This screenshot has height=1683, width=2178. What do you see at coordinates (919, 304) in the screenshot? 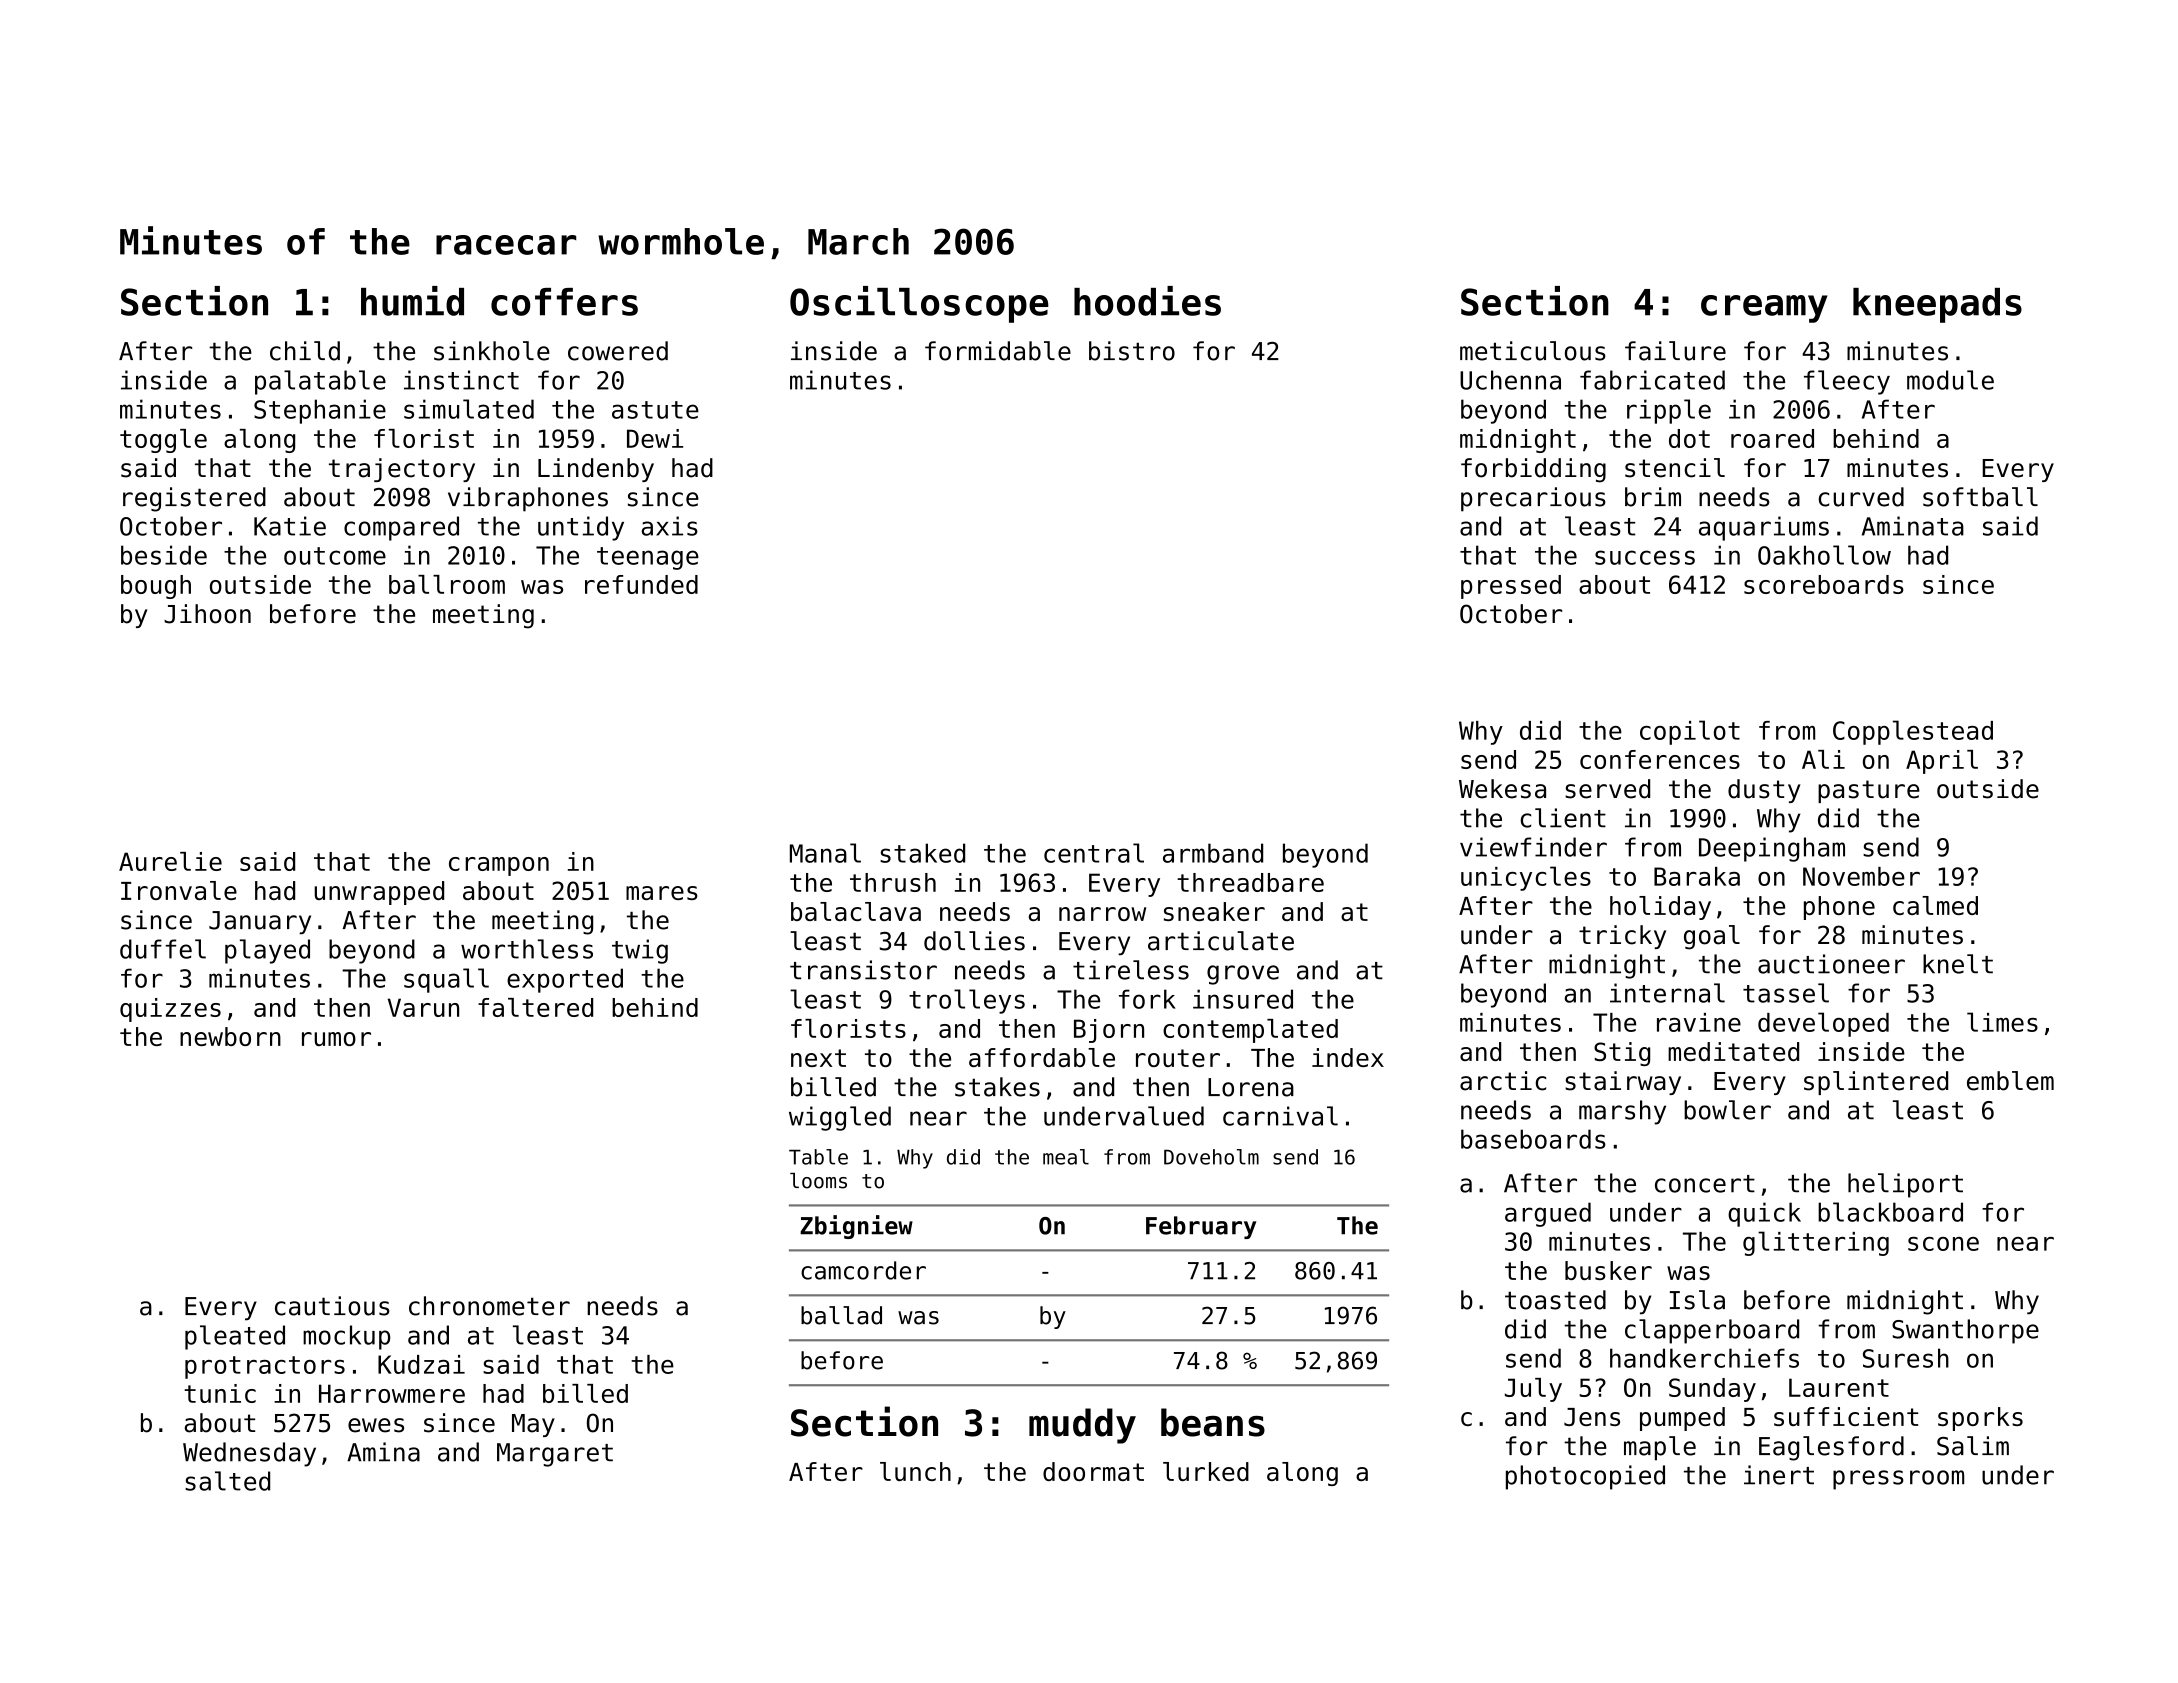
I see `Oscilloscope` at bounding box center [919, 304].
